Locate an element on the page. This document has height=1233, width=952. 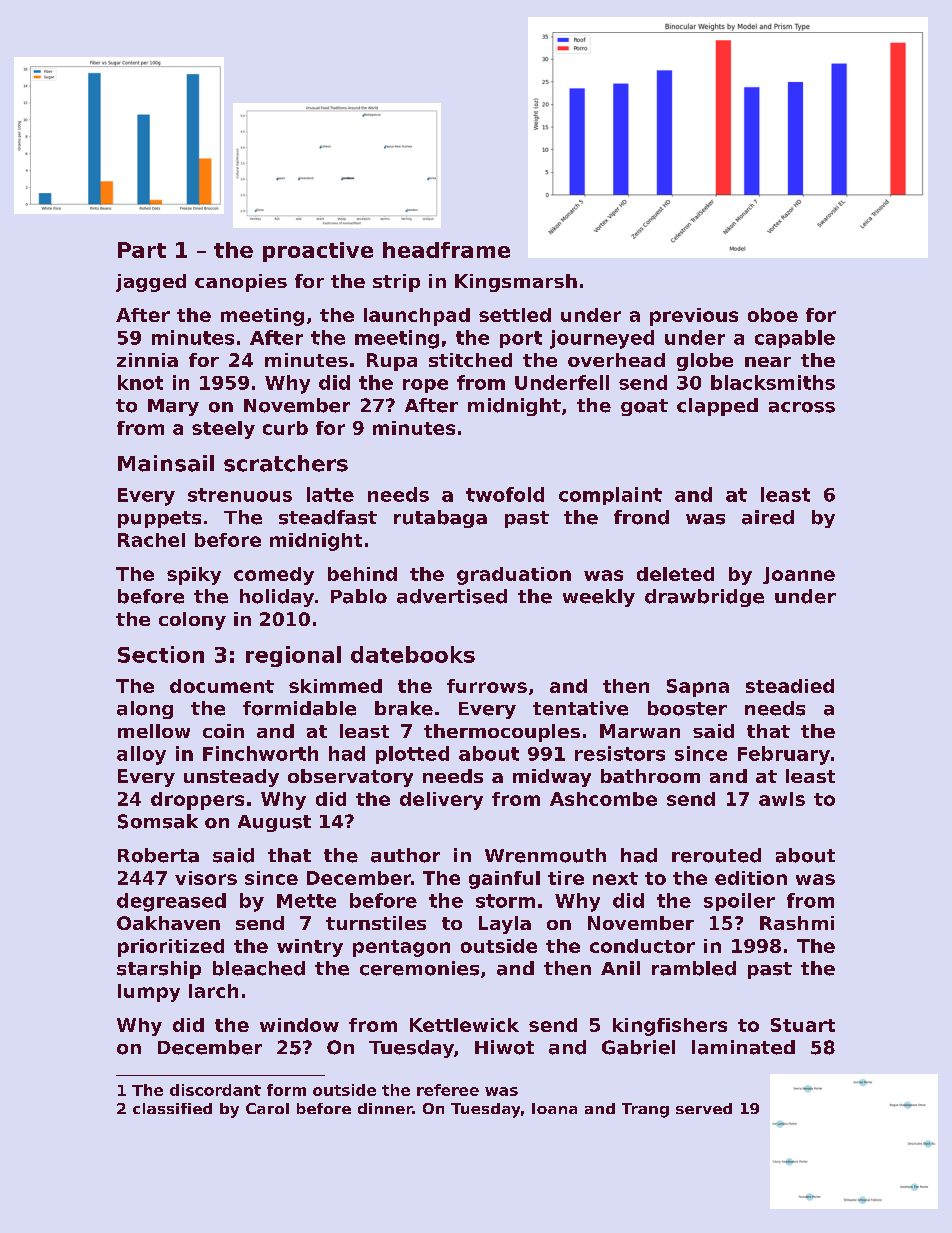
jagged is located at coordinates (151, 283).
